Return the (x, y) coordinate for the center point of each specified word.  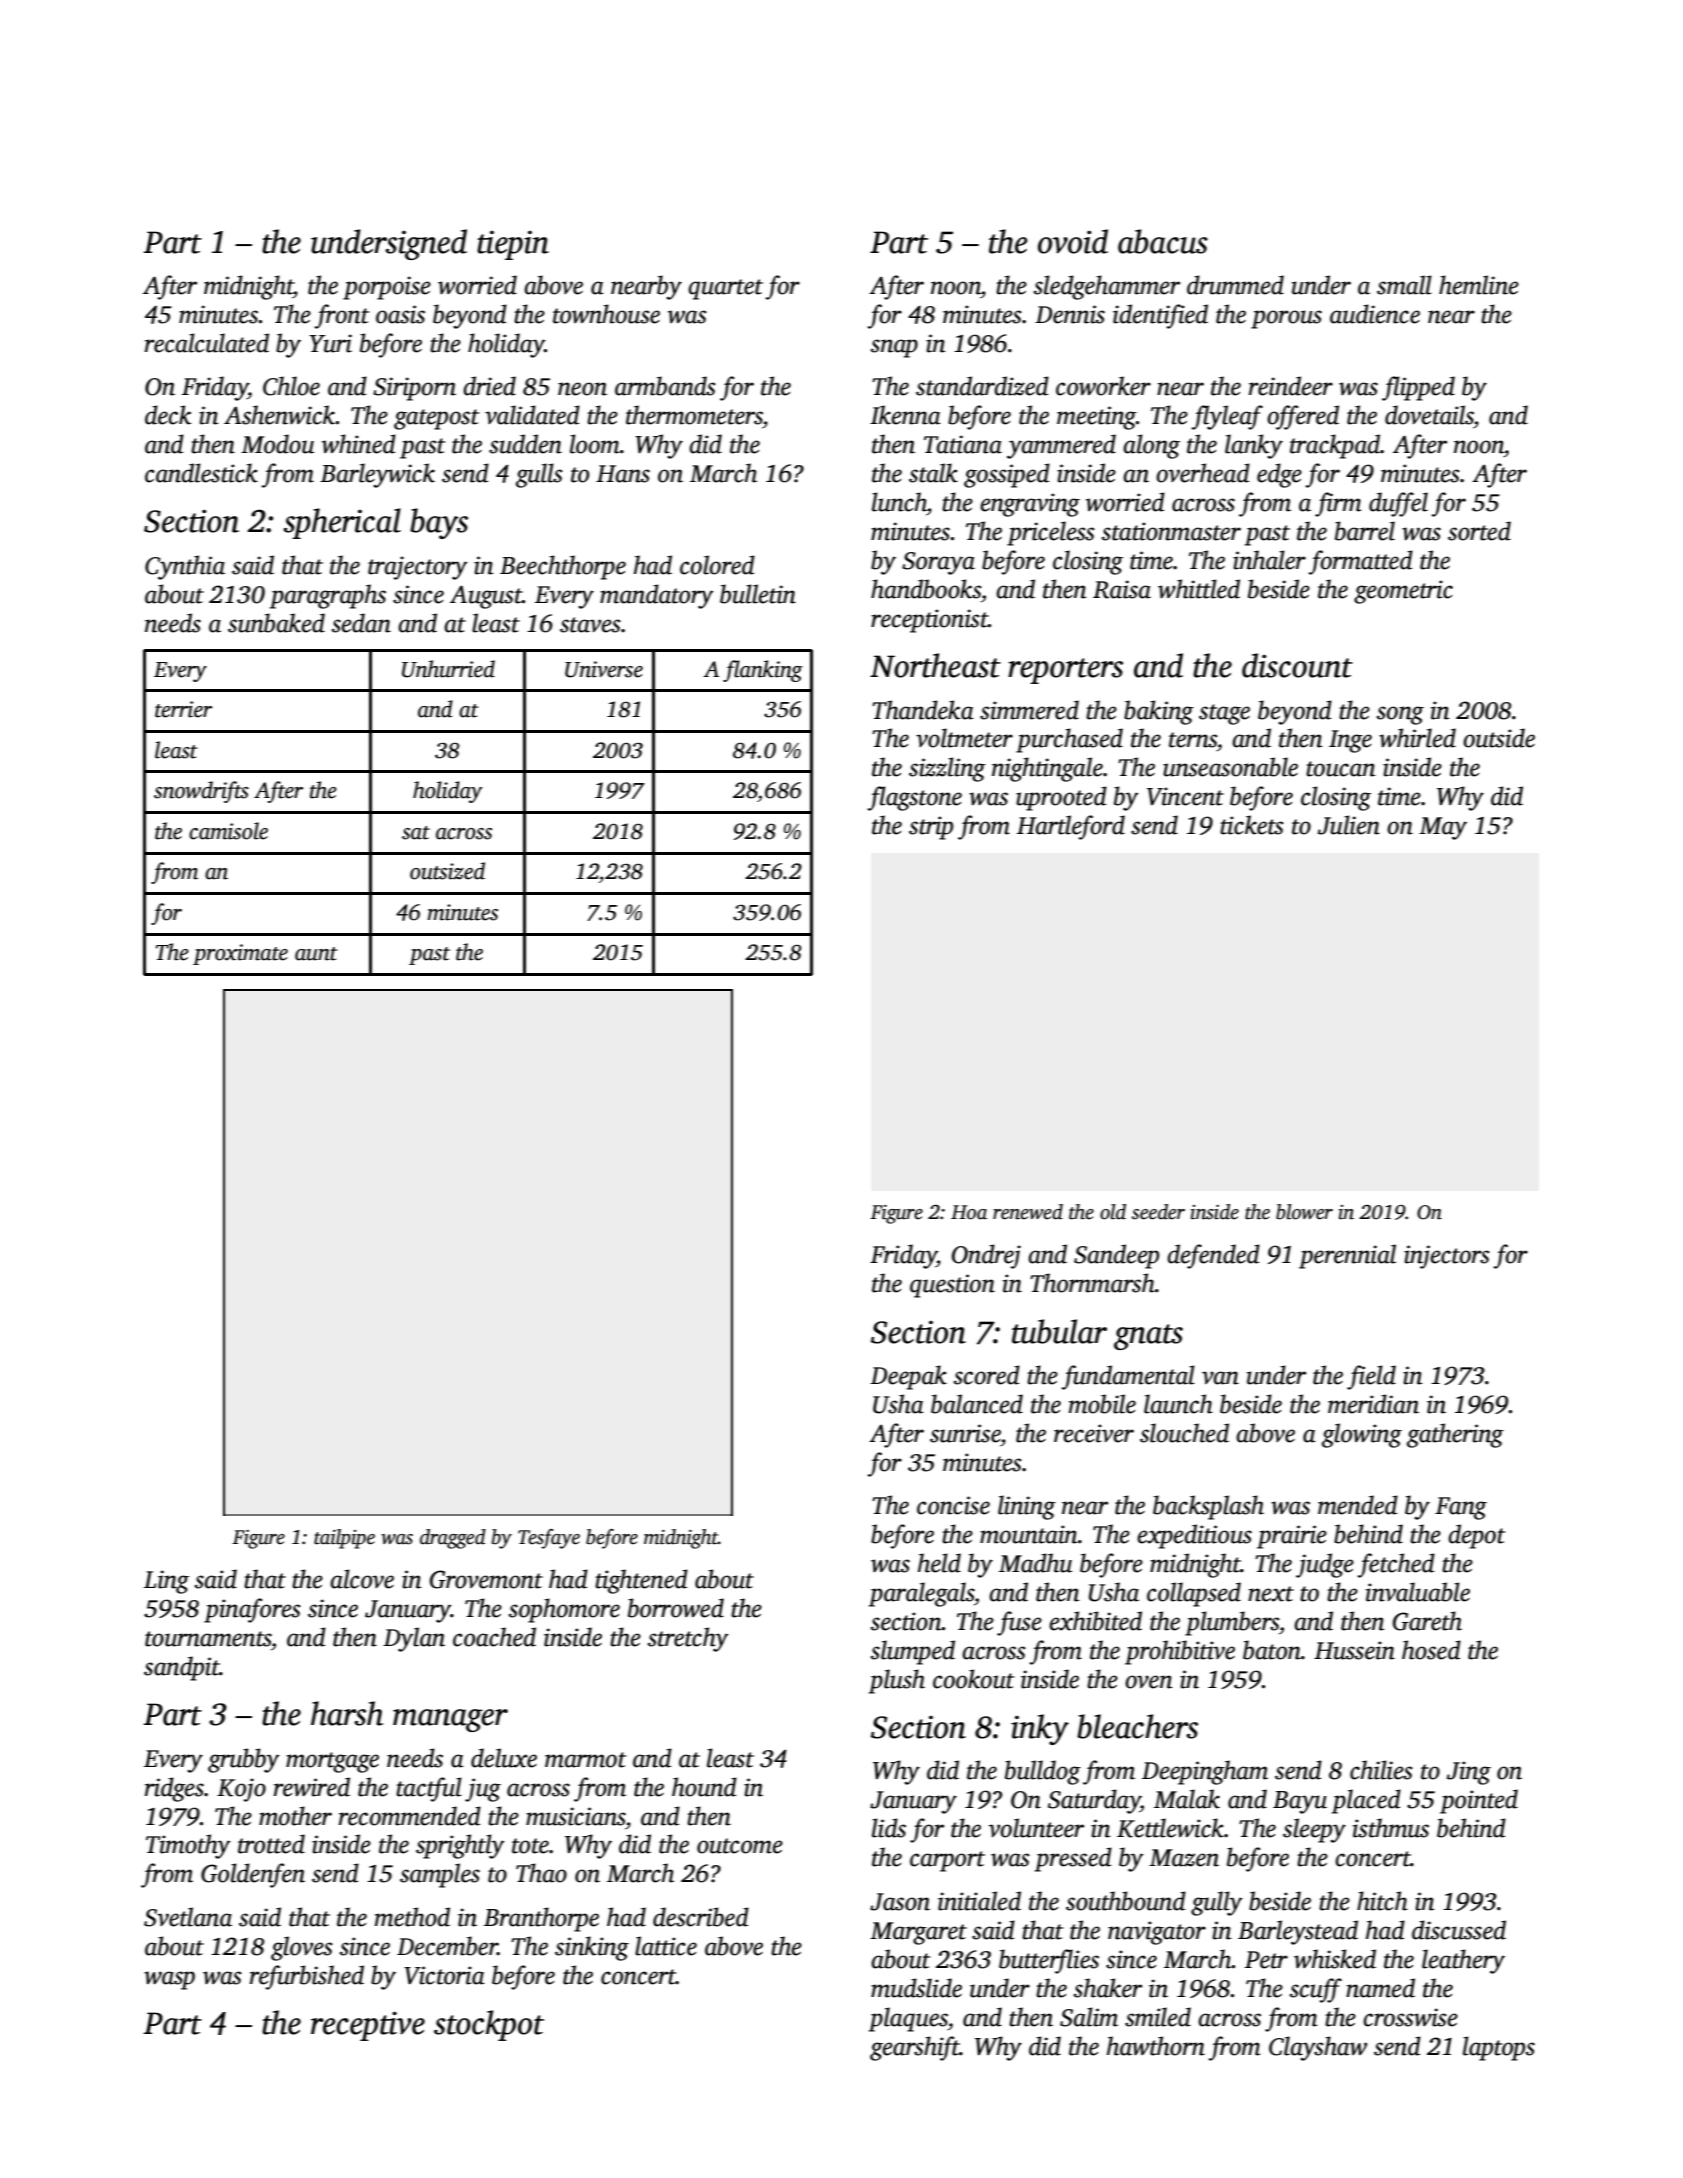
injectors (1447, 1257)
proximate (240, 954)
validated (532, 415)
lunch (899, 502)
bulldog (1043, 1772)
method (412, 1917)
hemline (1479, 285)
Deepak (908, 1377)
